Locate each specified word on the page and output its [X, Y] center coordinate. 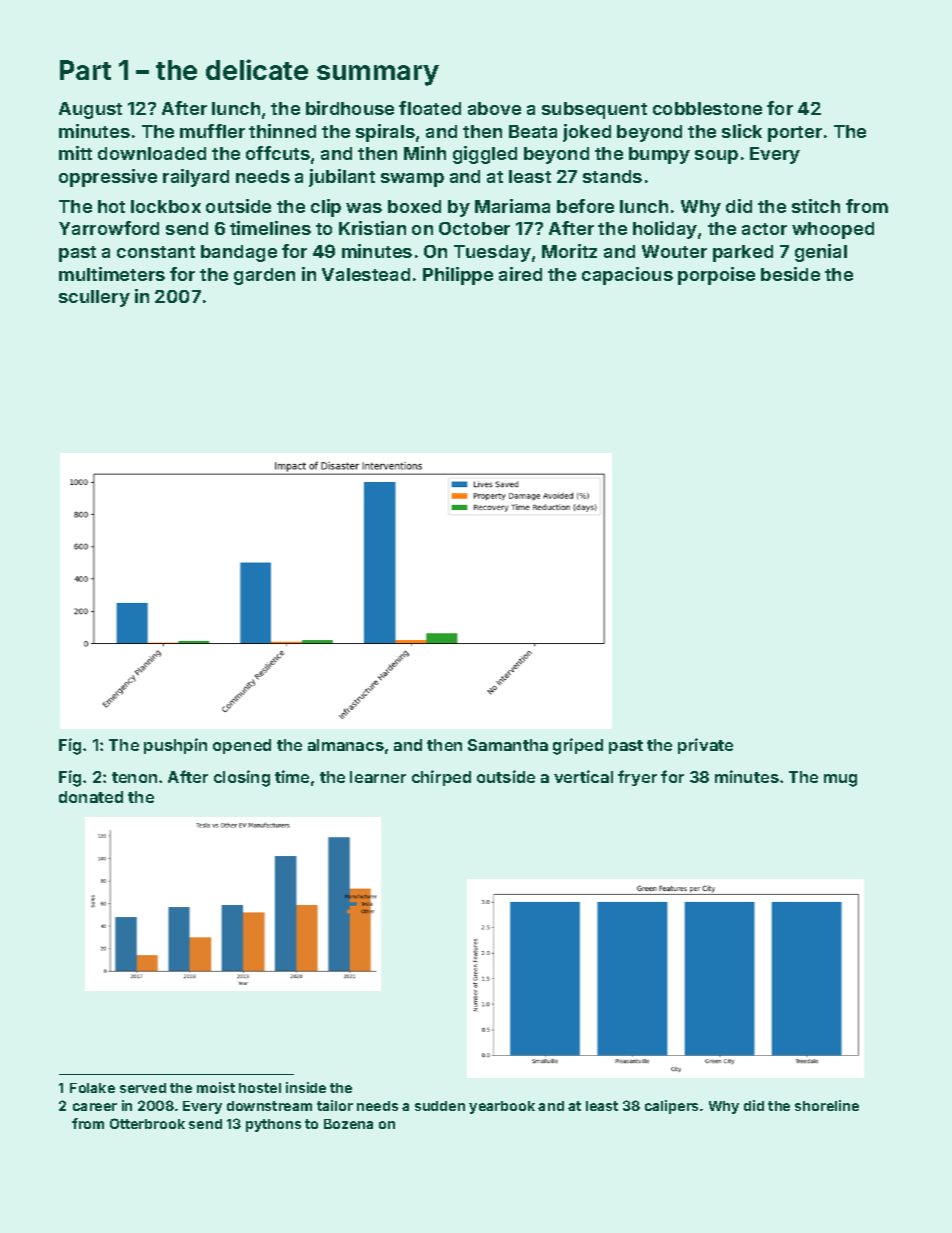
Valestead [366, 274]
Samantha [508, 745]
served [143, 1088]
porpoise [716, 276]
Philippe [458, 276]
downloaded [152, 153]
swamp [412, 180]
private [705, 746]
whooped [833, 230]
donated [91, 797]
